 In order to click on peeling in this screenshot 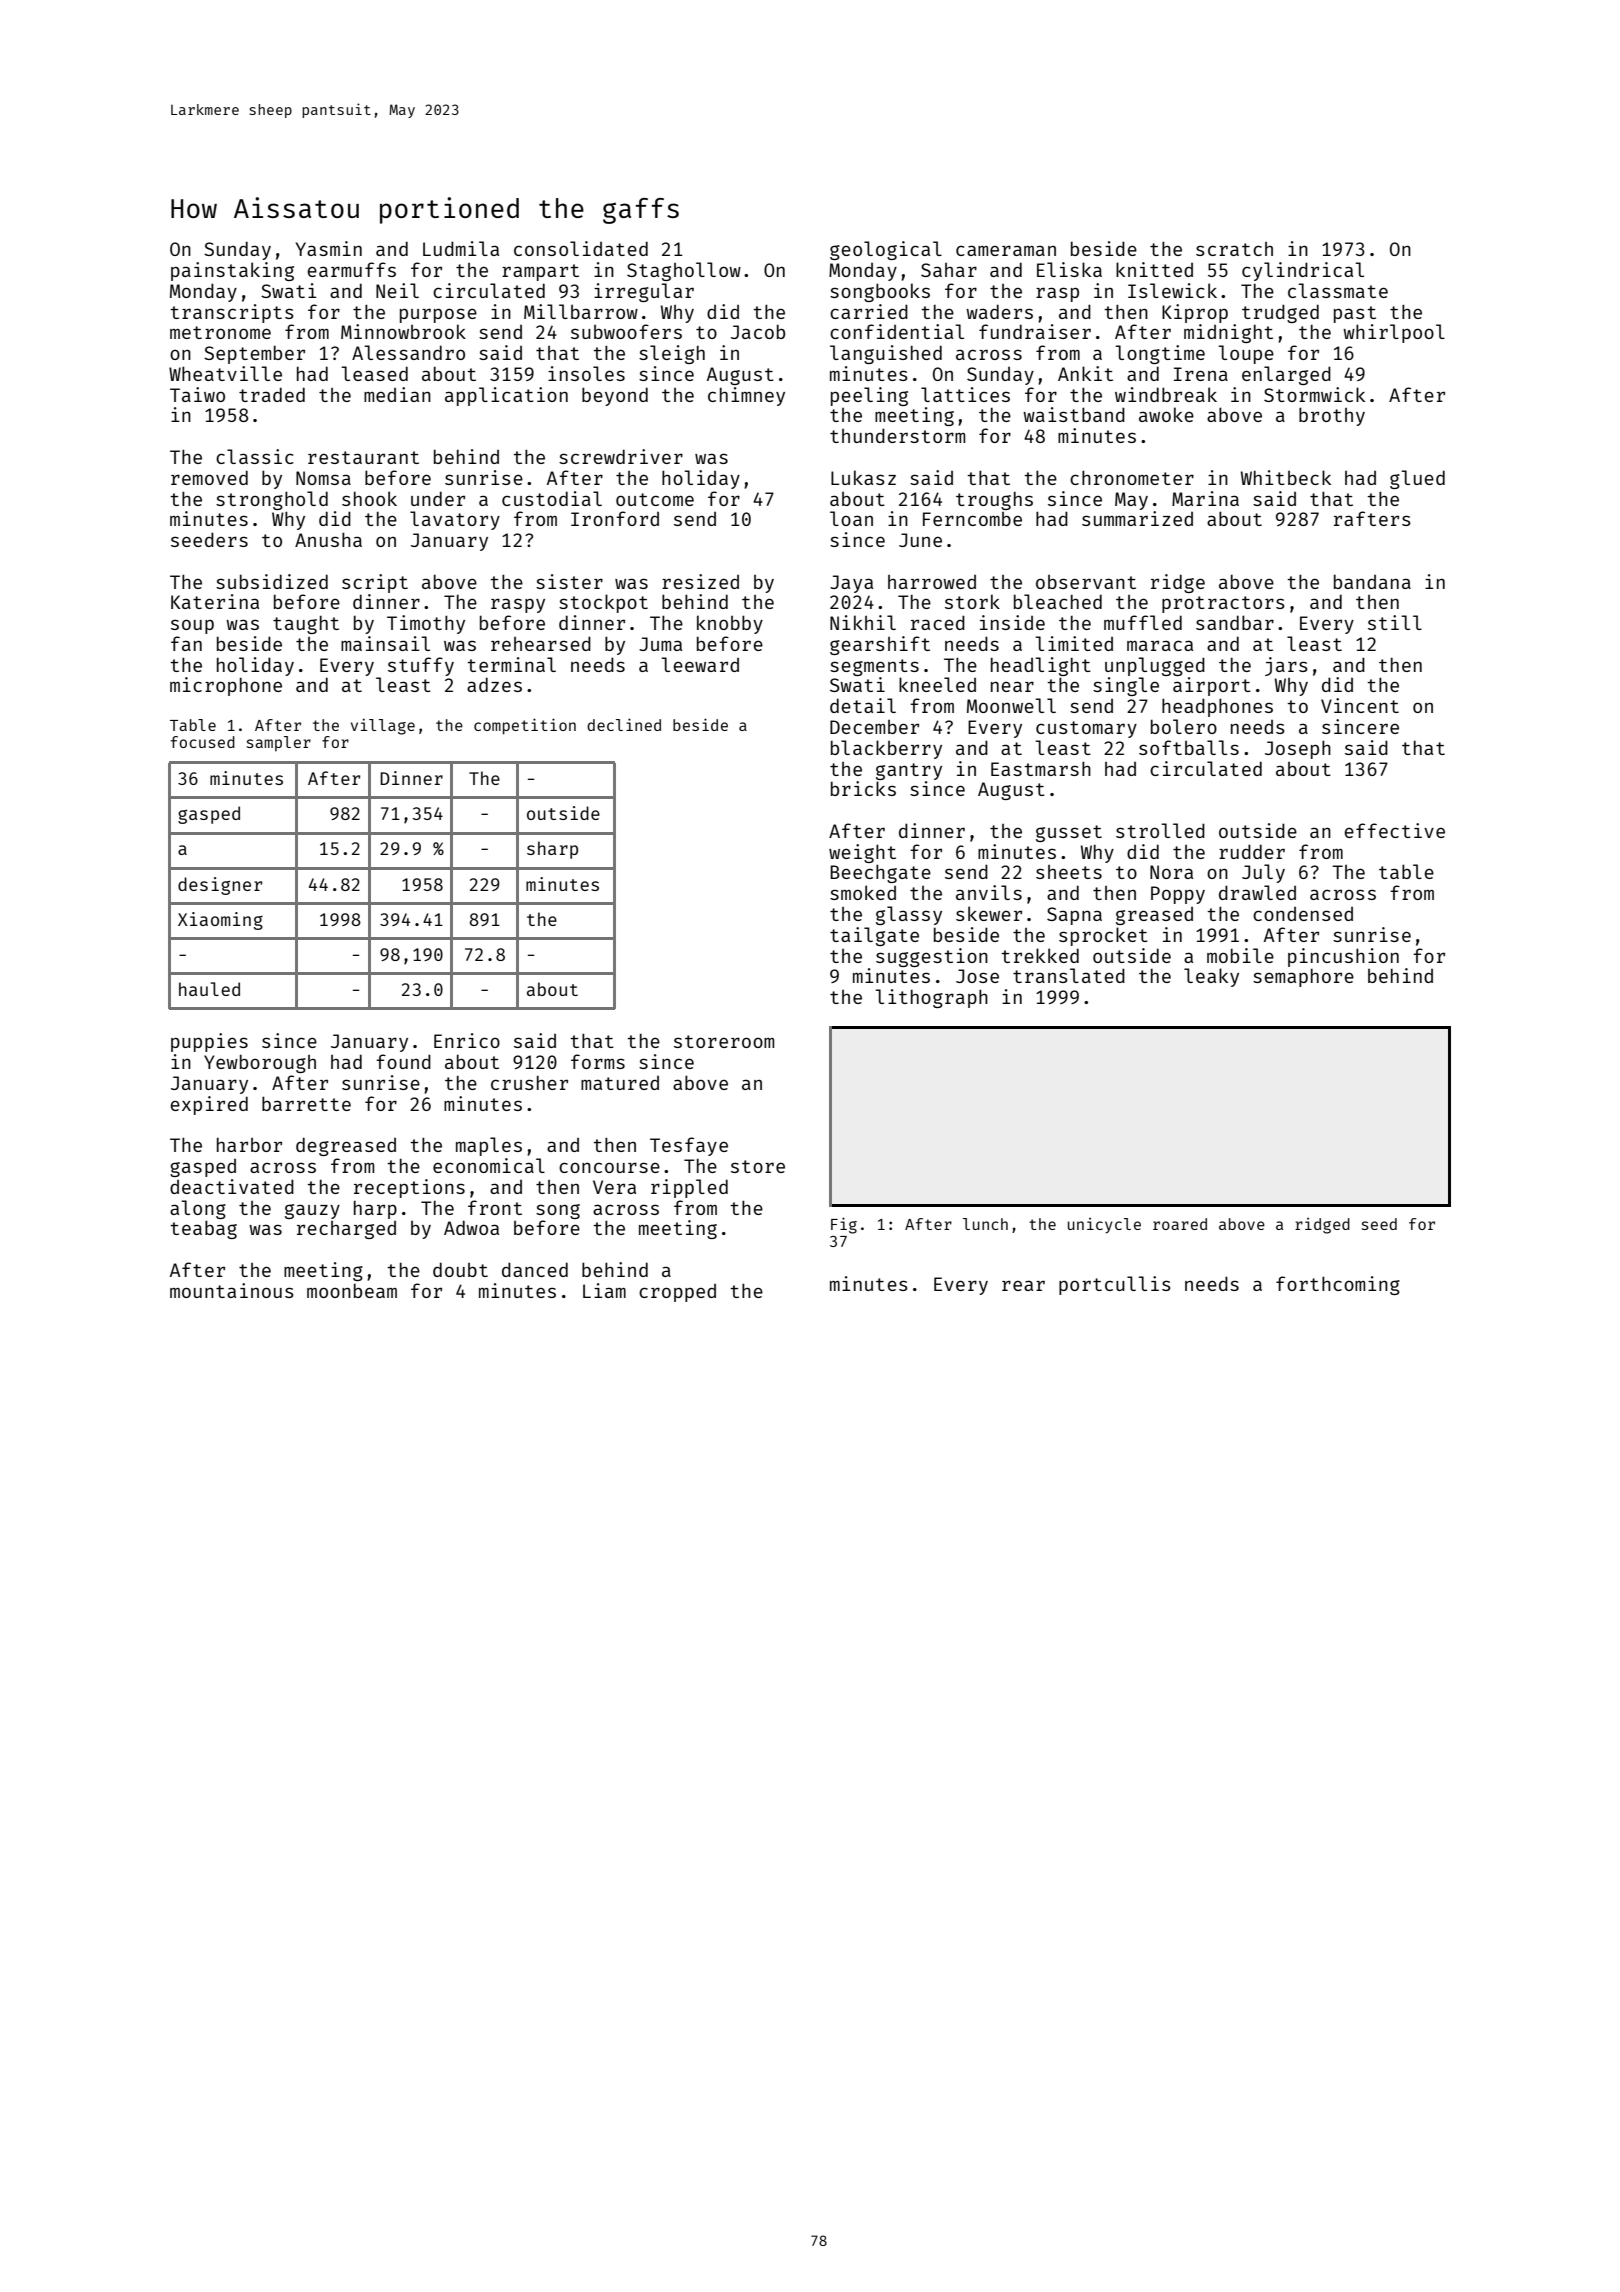, I will do `click(869, 396)`.
